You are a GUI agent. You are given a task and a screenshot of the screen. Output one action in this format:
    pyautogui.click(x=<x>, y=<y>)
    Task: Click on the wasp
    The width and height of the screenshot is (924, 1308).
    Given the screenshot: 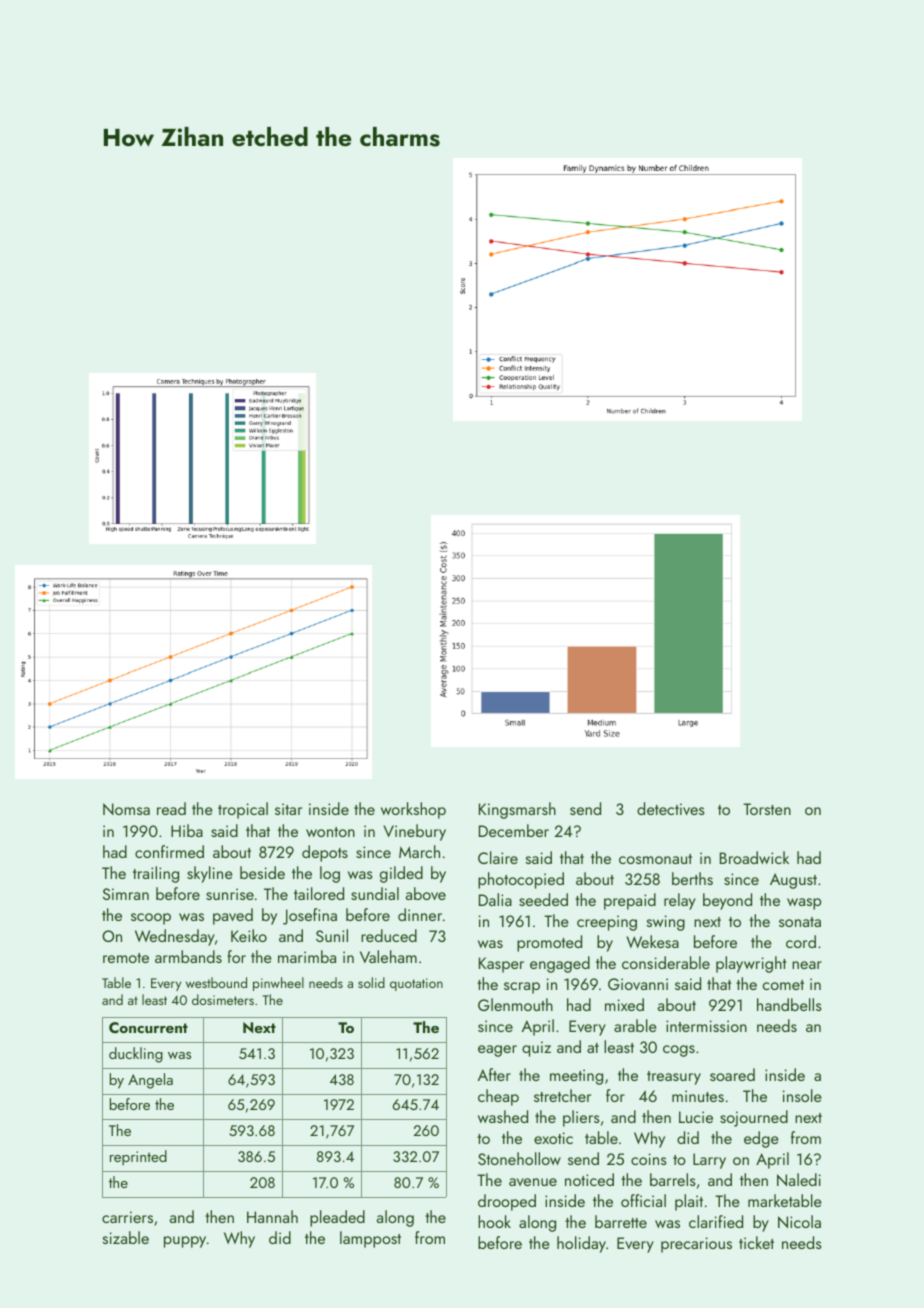 What is the action you would take?
    pyautogui.click(x=804, y=904)
